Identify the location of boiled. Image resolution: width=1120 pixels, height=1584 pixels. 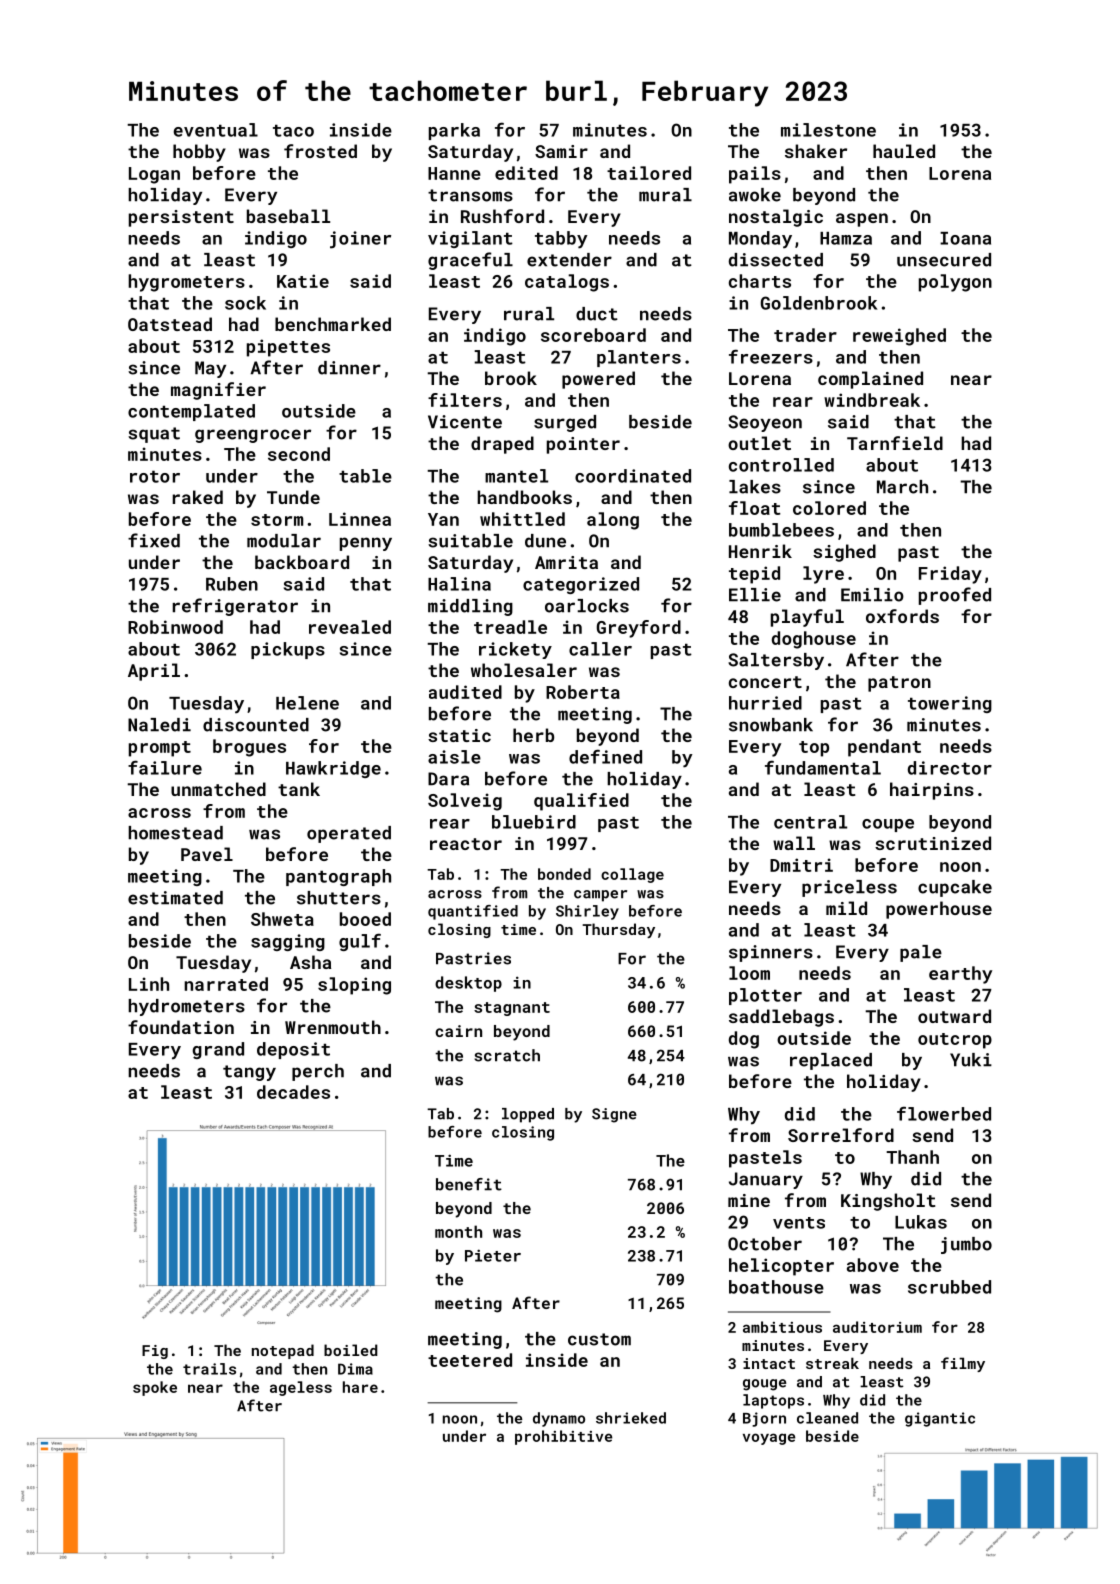
(351, 1350).
